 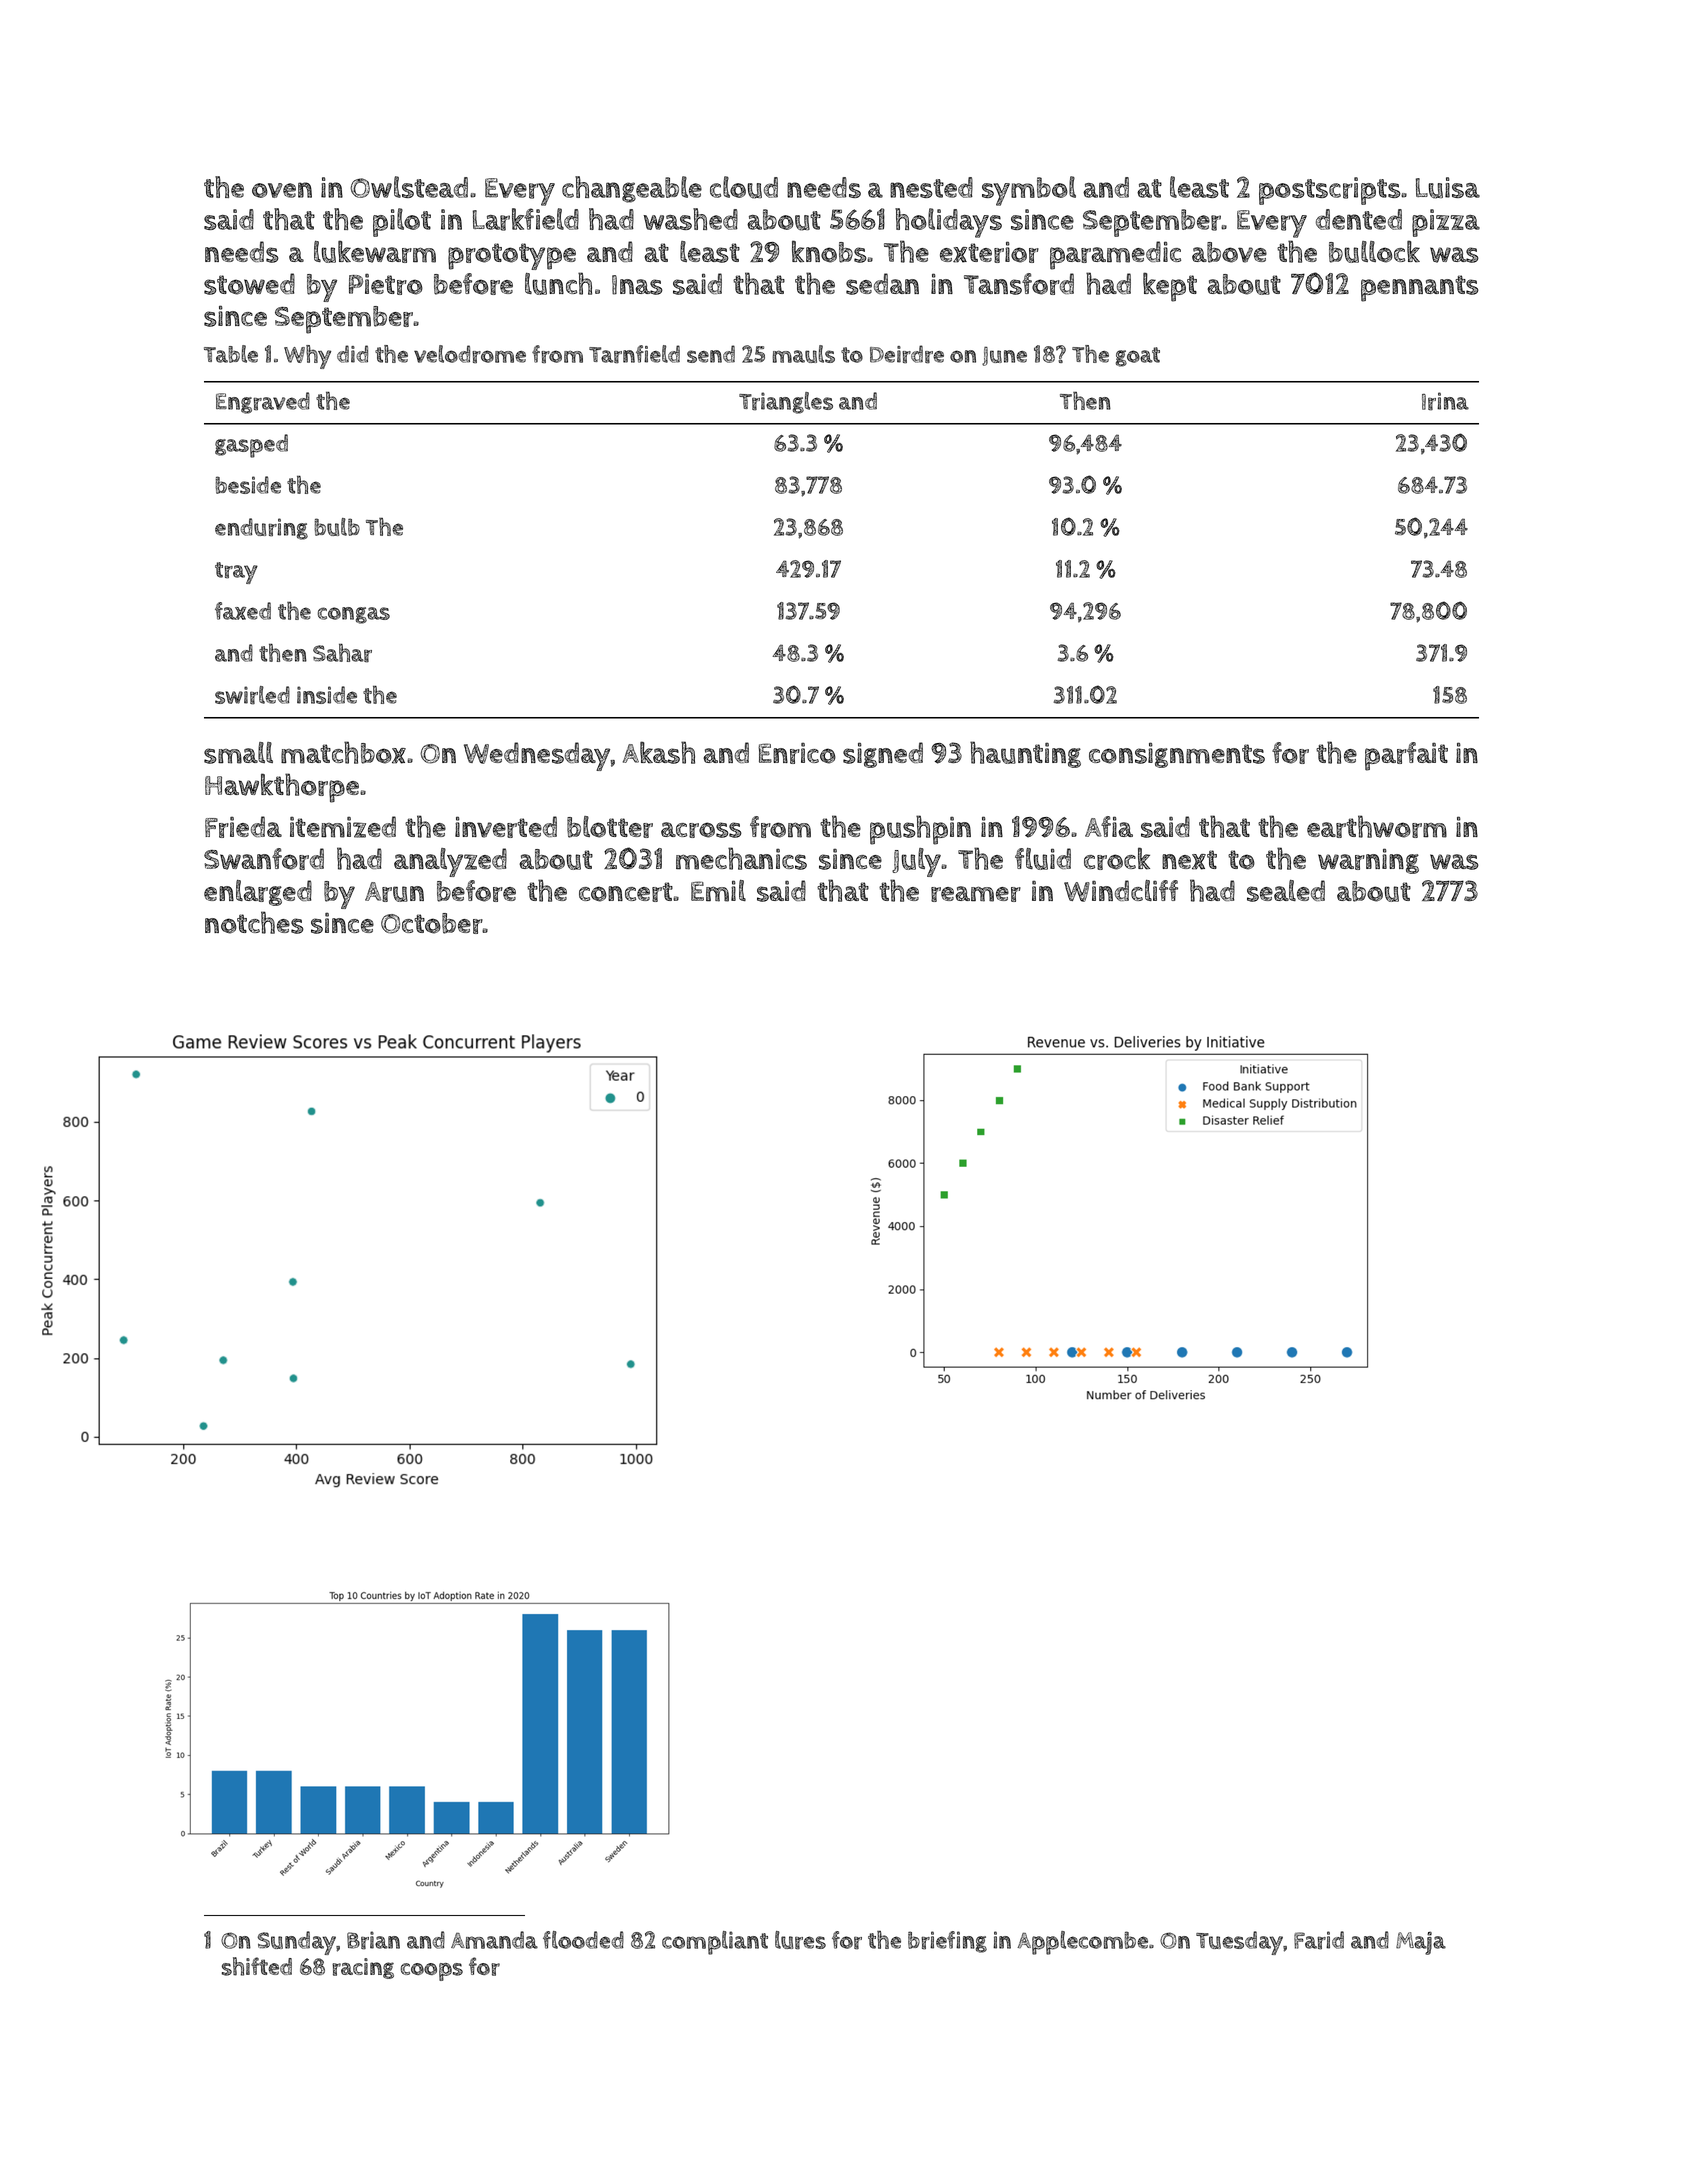 I want to click on Farid, so click(x=1319, y=1940).
